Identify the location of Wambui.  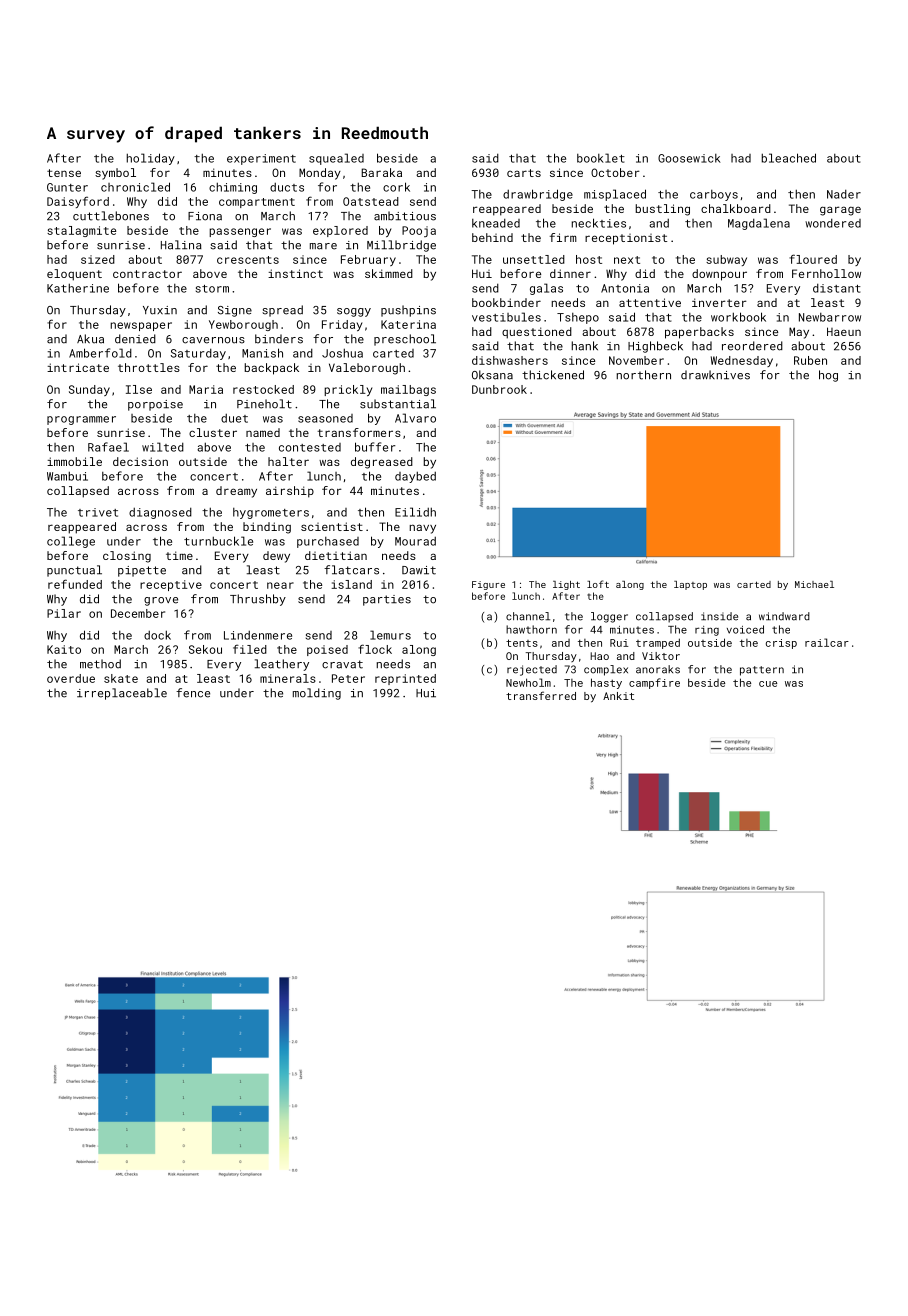
(67, 476).
